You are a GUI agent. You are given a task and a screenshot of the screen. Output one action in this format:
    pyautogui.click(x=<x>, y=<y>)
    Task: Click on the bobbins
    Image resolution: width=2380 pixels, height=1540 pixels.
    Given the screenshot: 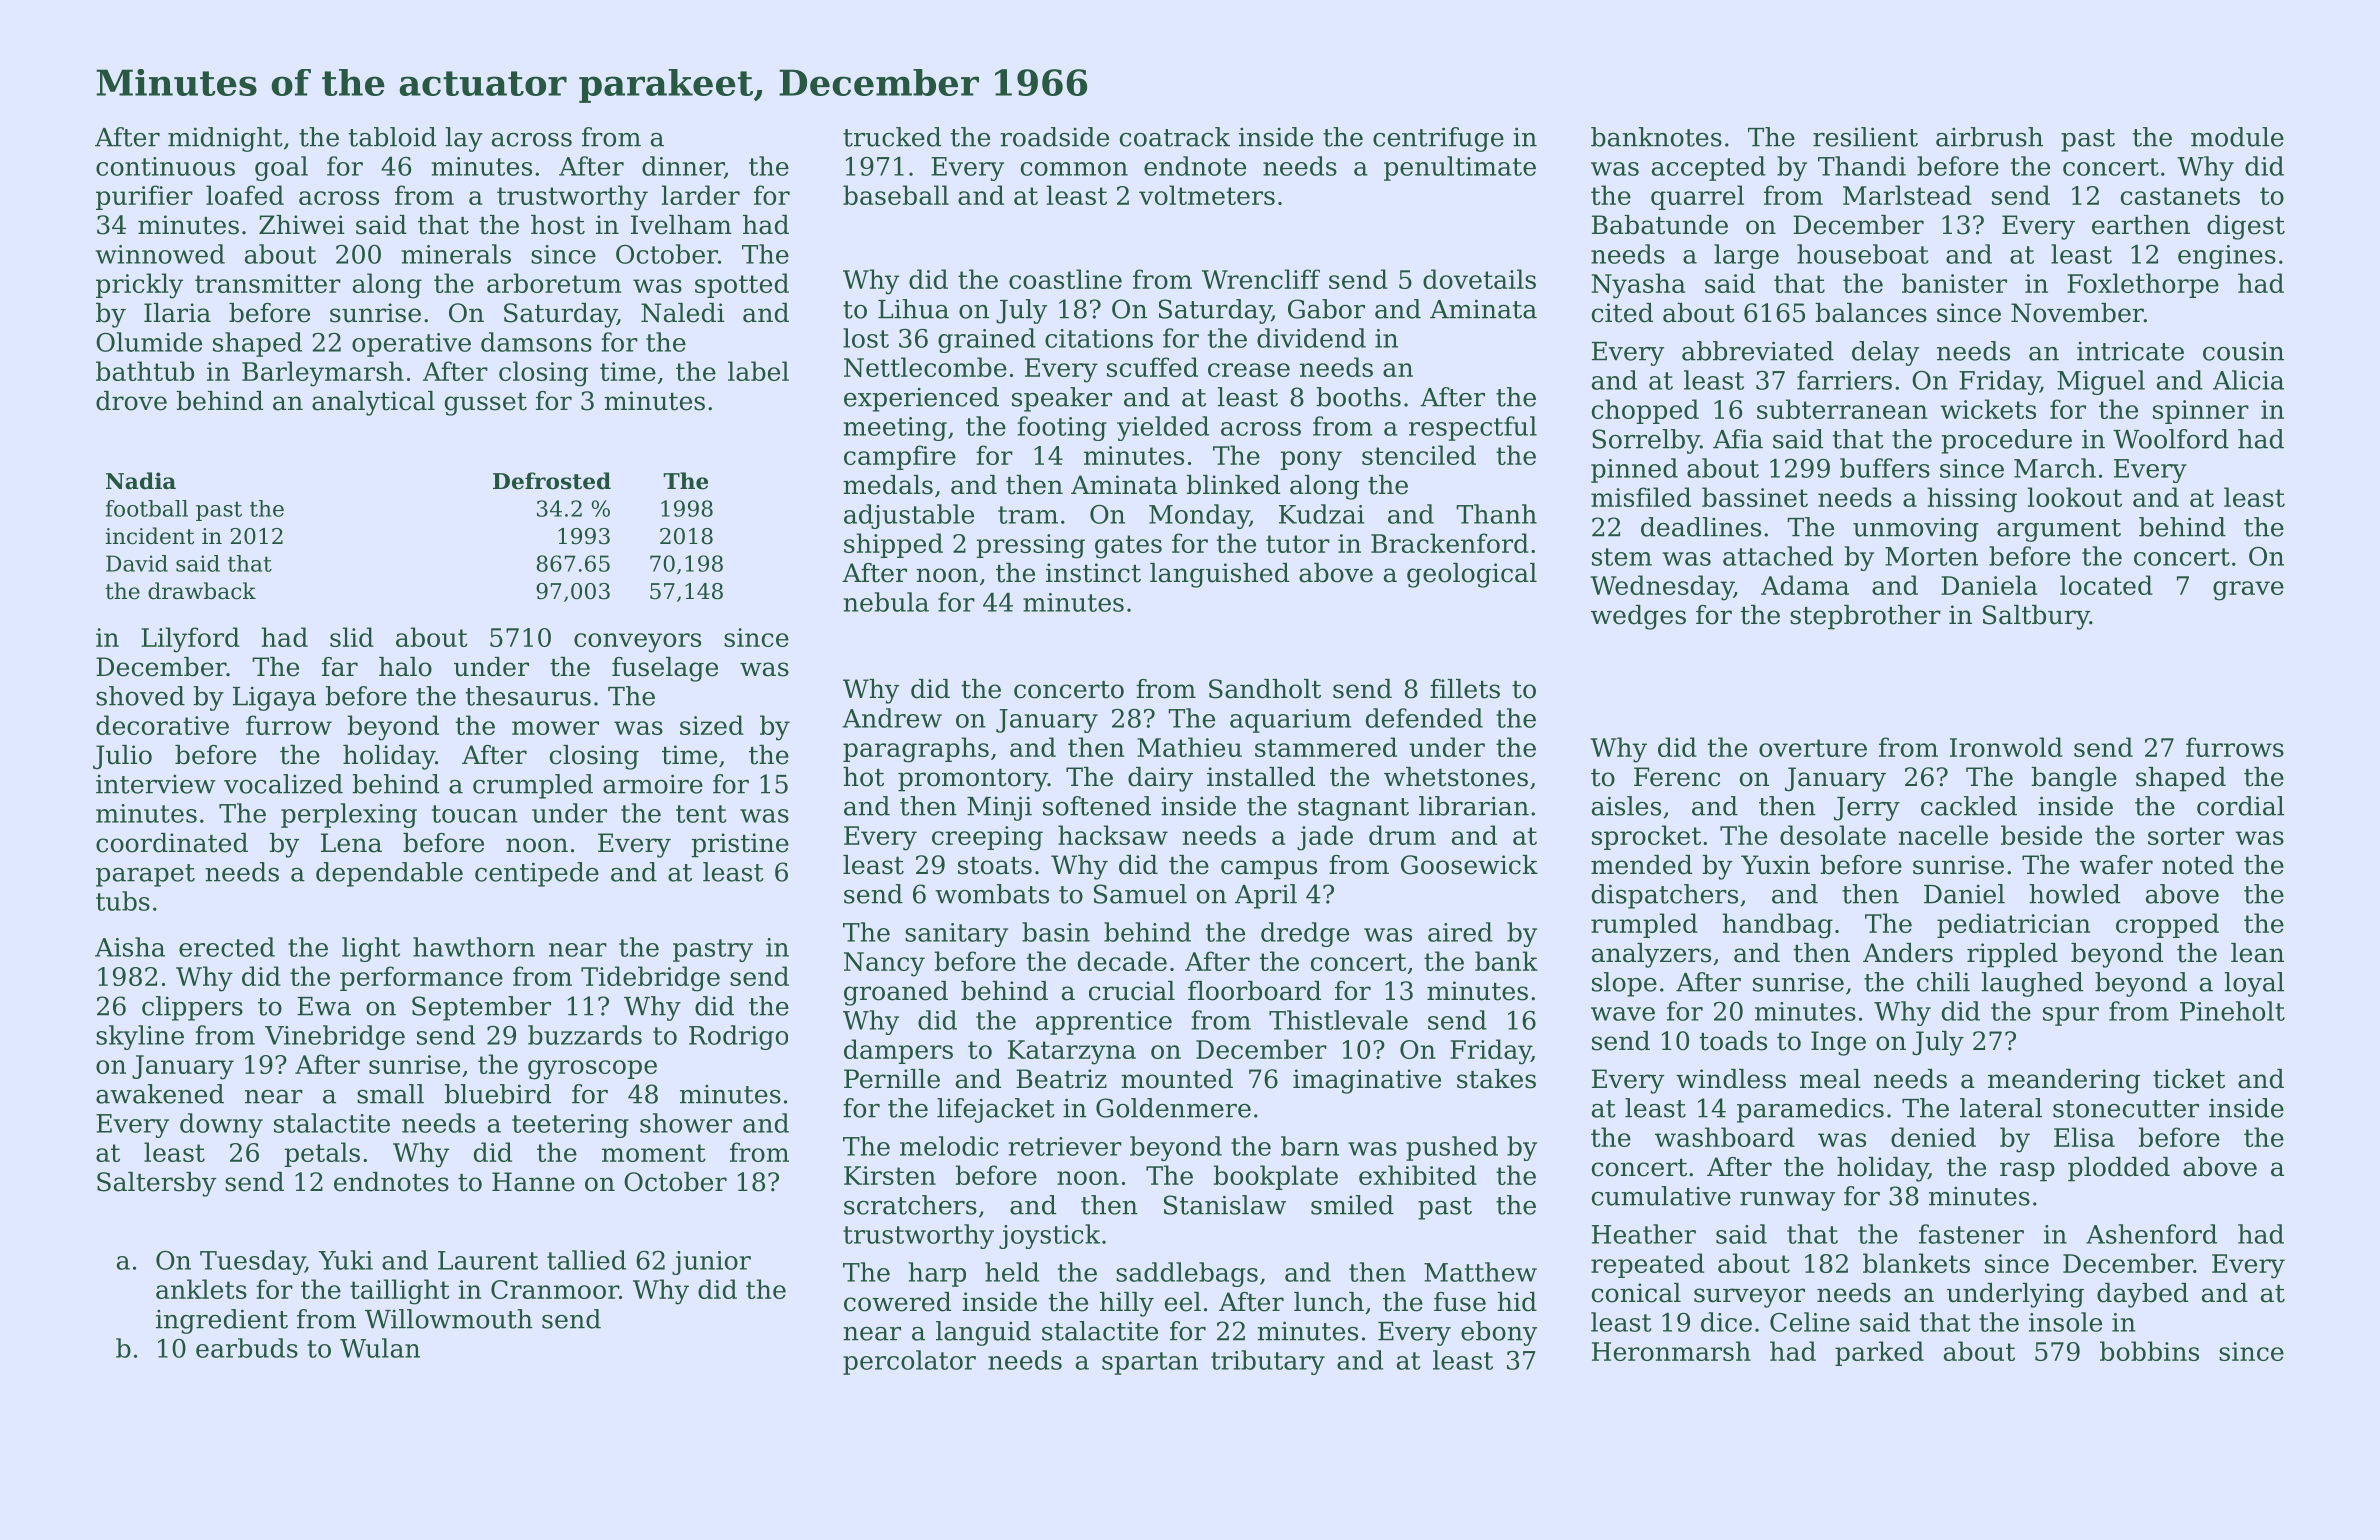 What is the action you would take?
    pyautogui.click(x=2149, y=1351)
